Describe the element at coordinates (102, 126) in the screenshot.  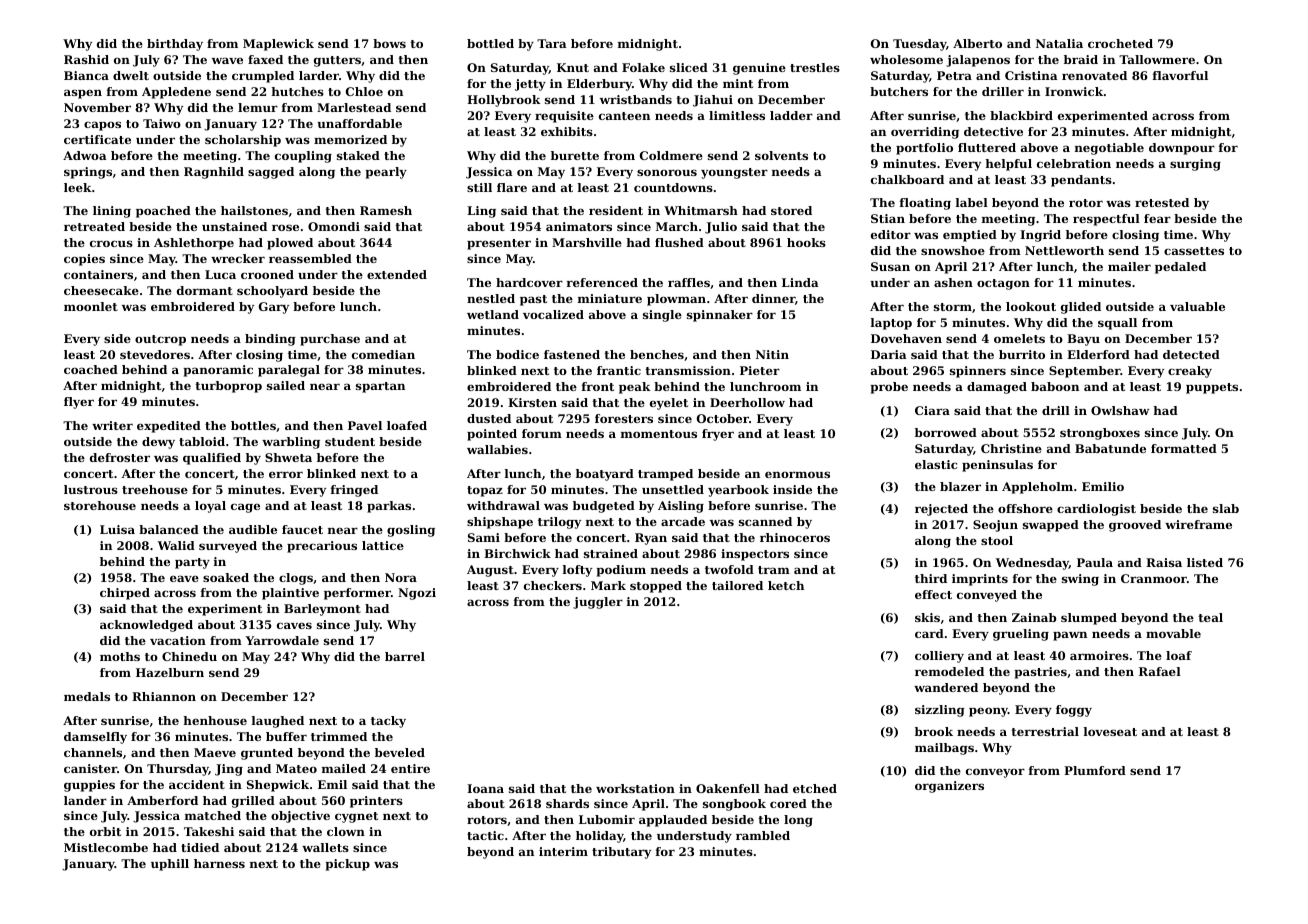
I see `capos` at that location.
